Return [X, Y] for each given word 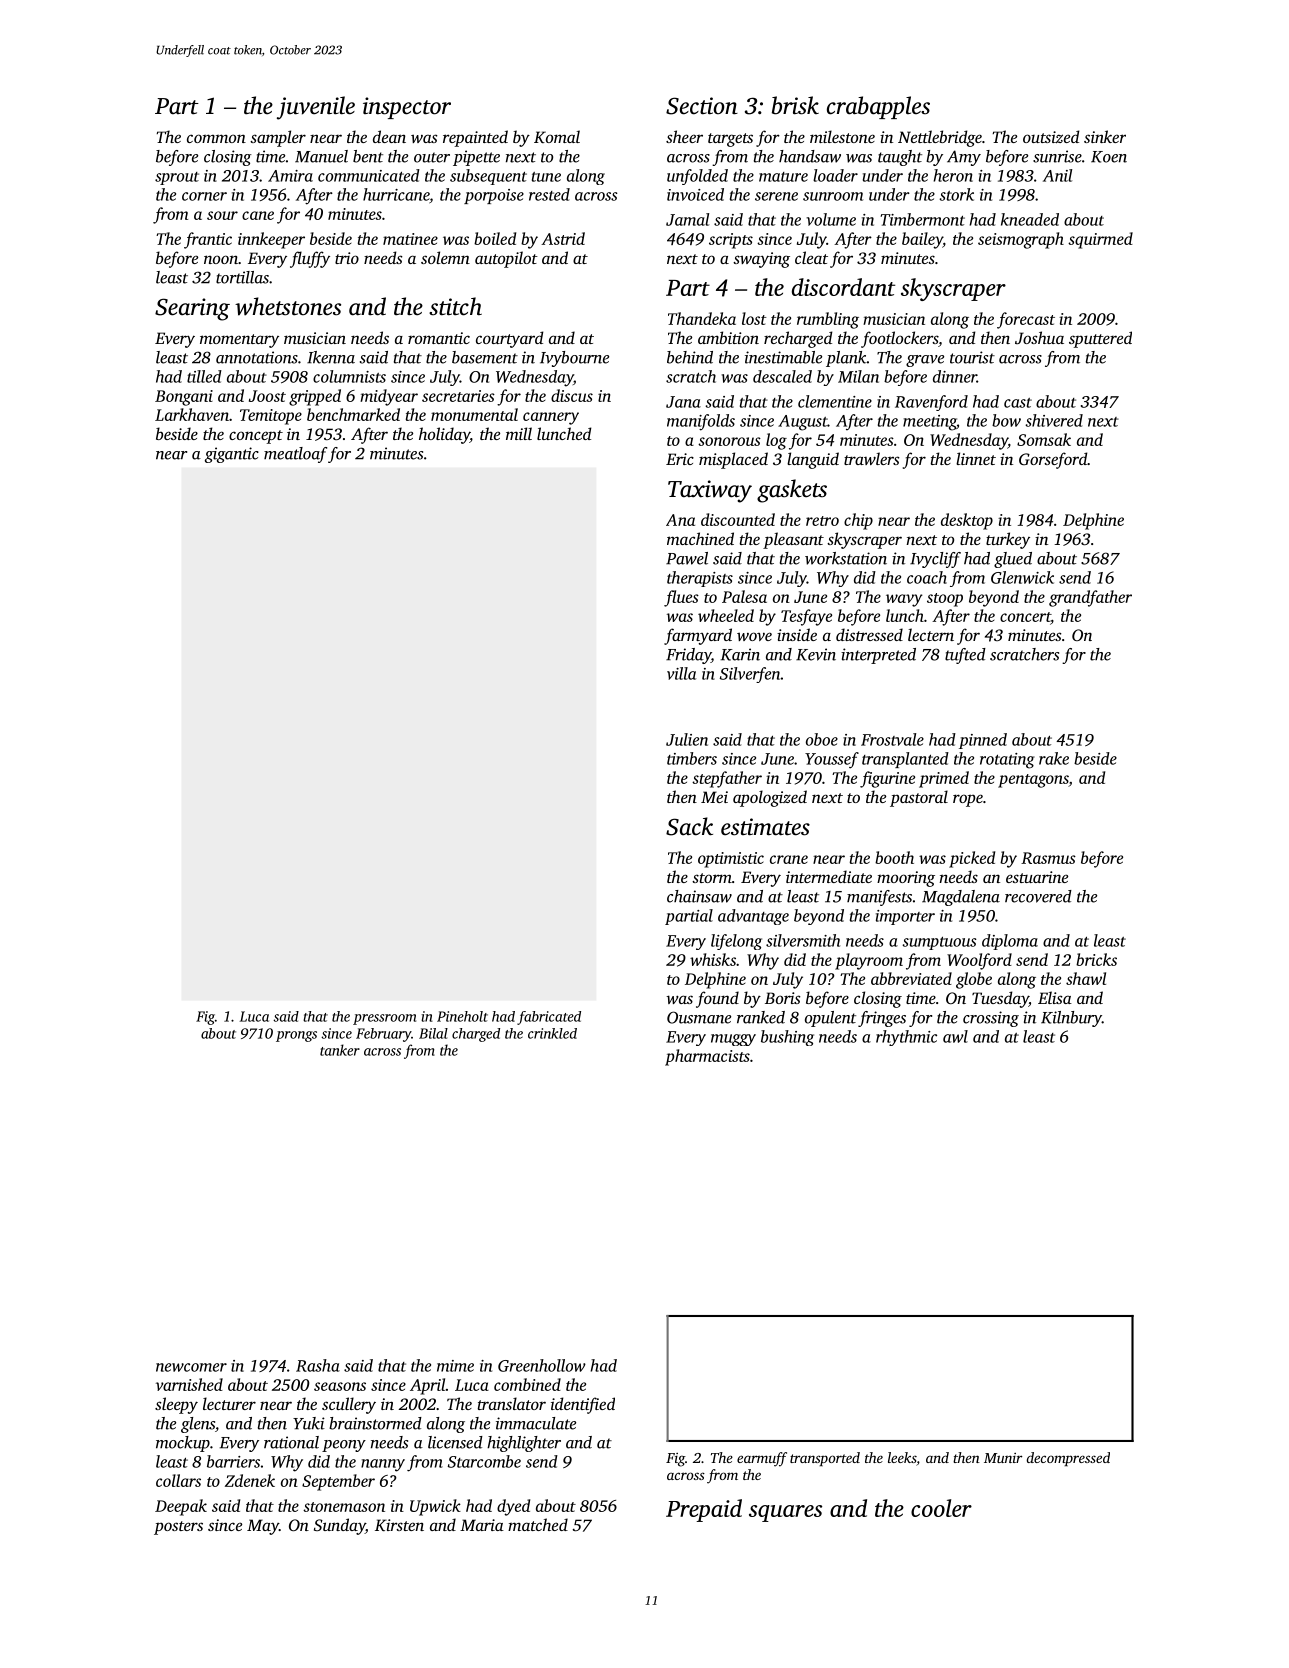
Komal [557, 136]
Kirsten [399, 1525]
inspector [407, 108]
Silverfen [750, 675]
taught [900, 158]
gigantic [232, 455]
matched [538, 1524]
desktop [967, 521]
